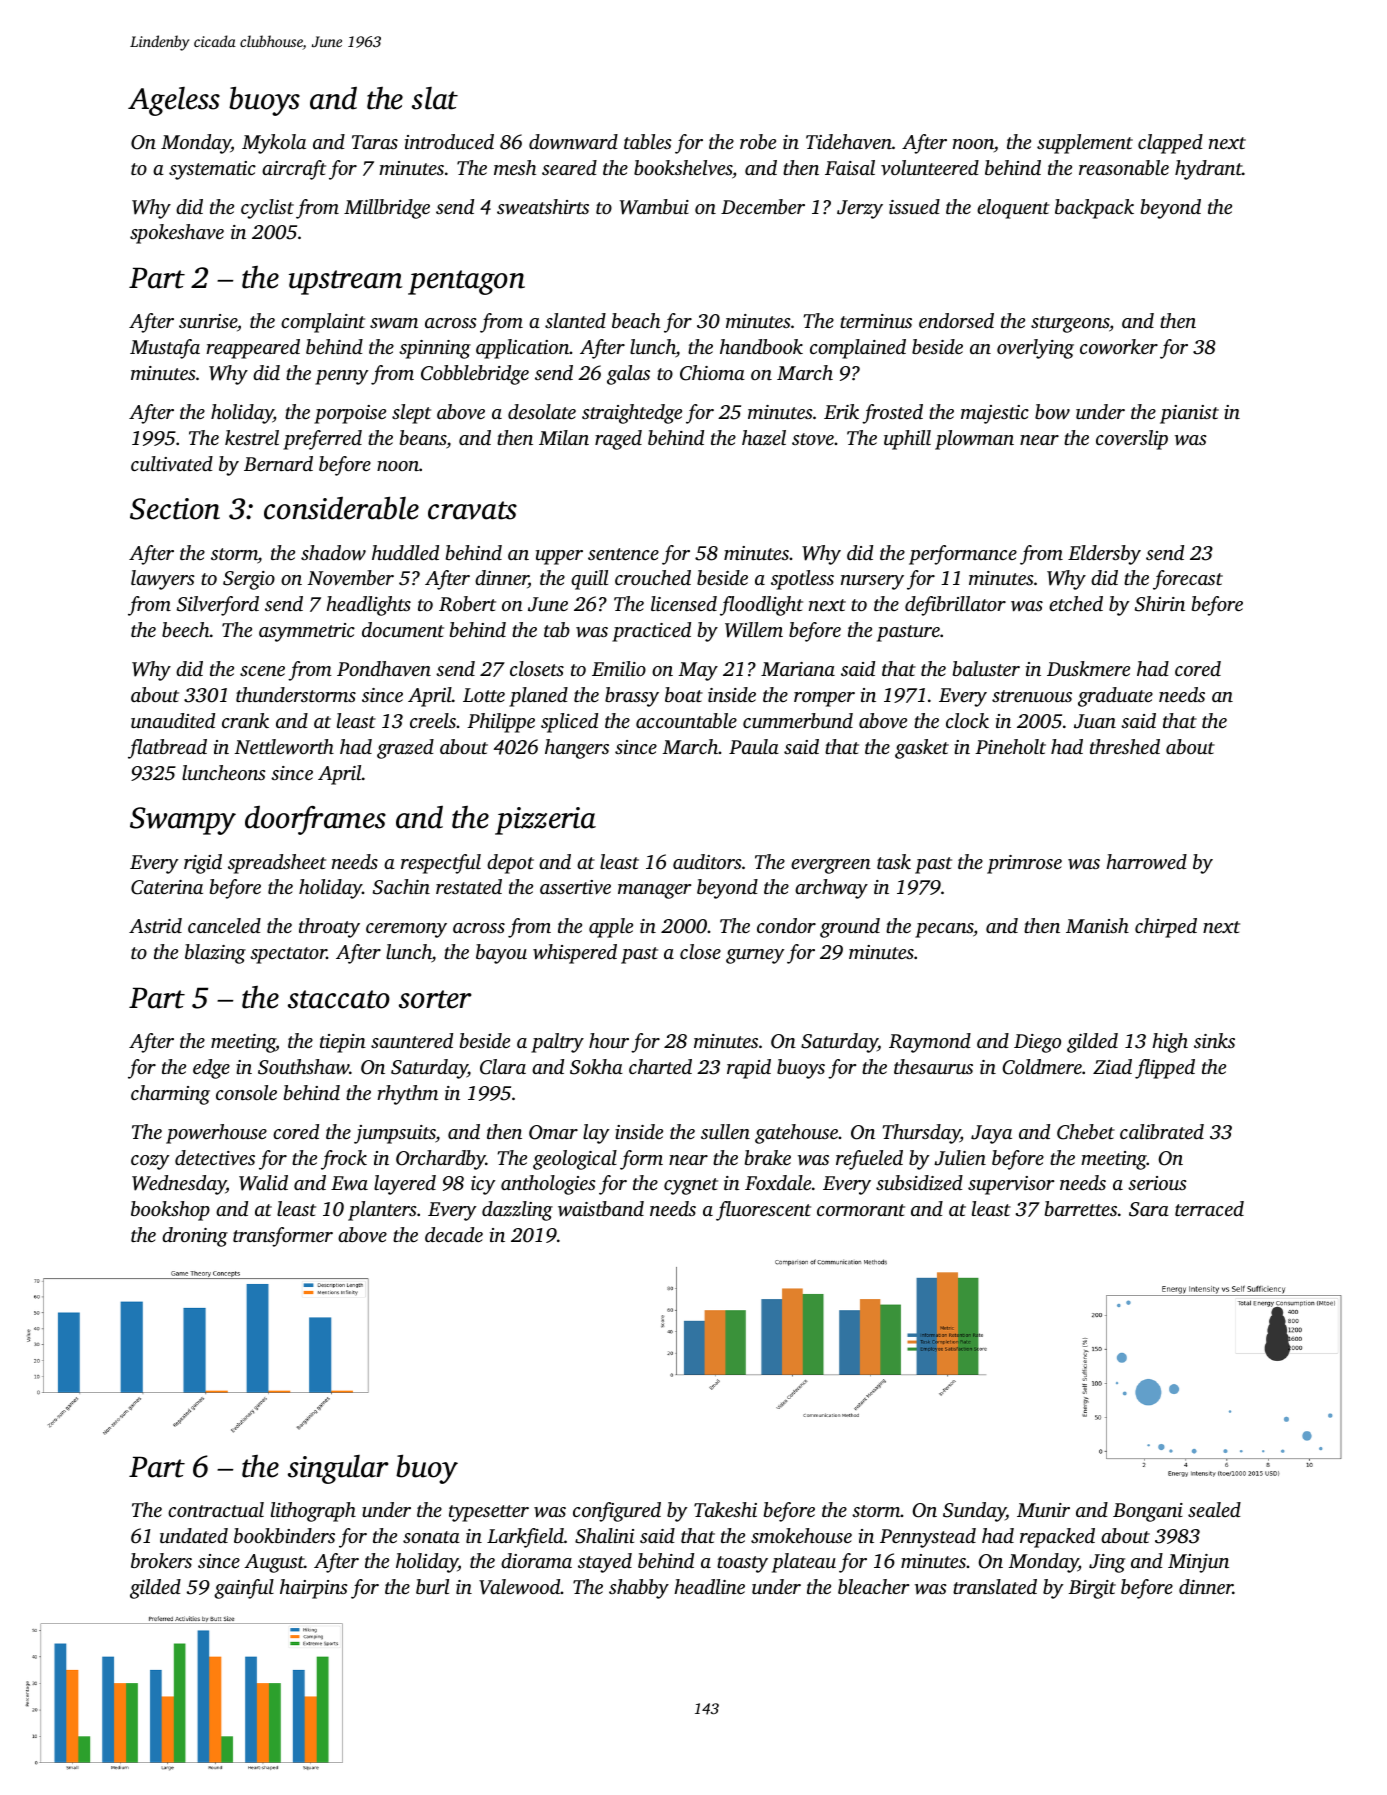 The height and width of the page is (1795, 1387). Describe the element at coordinates (1188, 580) in the page. I see `forecast` at that location.
